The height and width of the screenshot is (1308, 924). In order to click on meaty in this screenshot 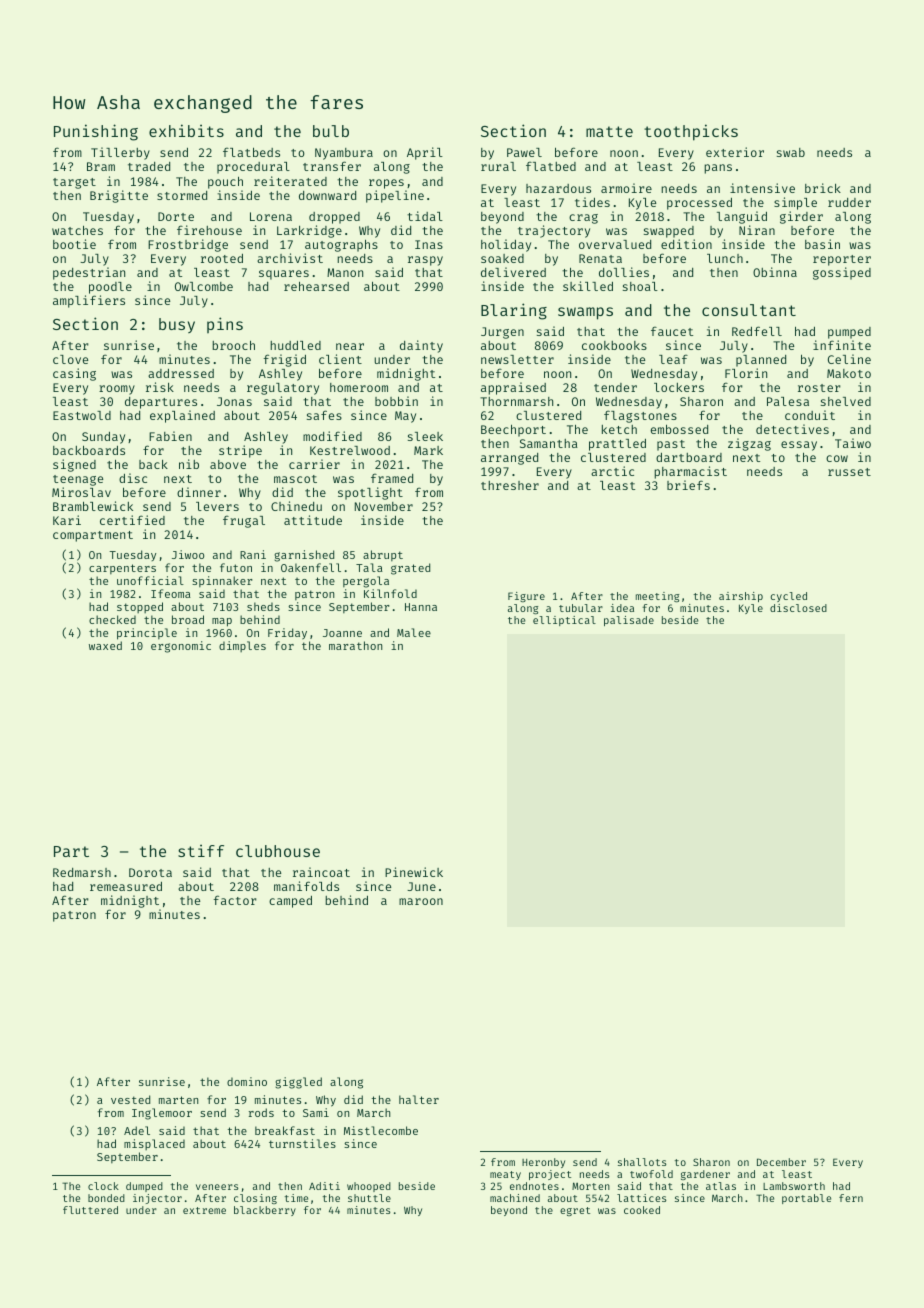, I will do `click(505, 1175)`.
